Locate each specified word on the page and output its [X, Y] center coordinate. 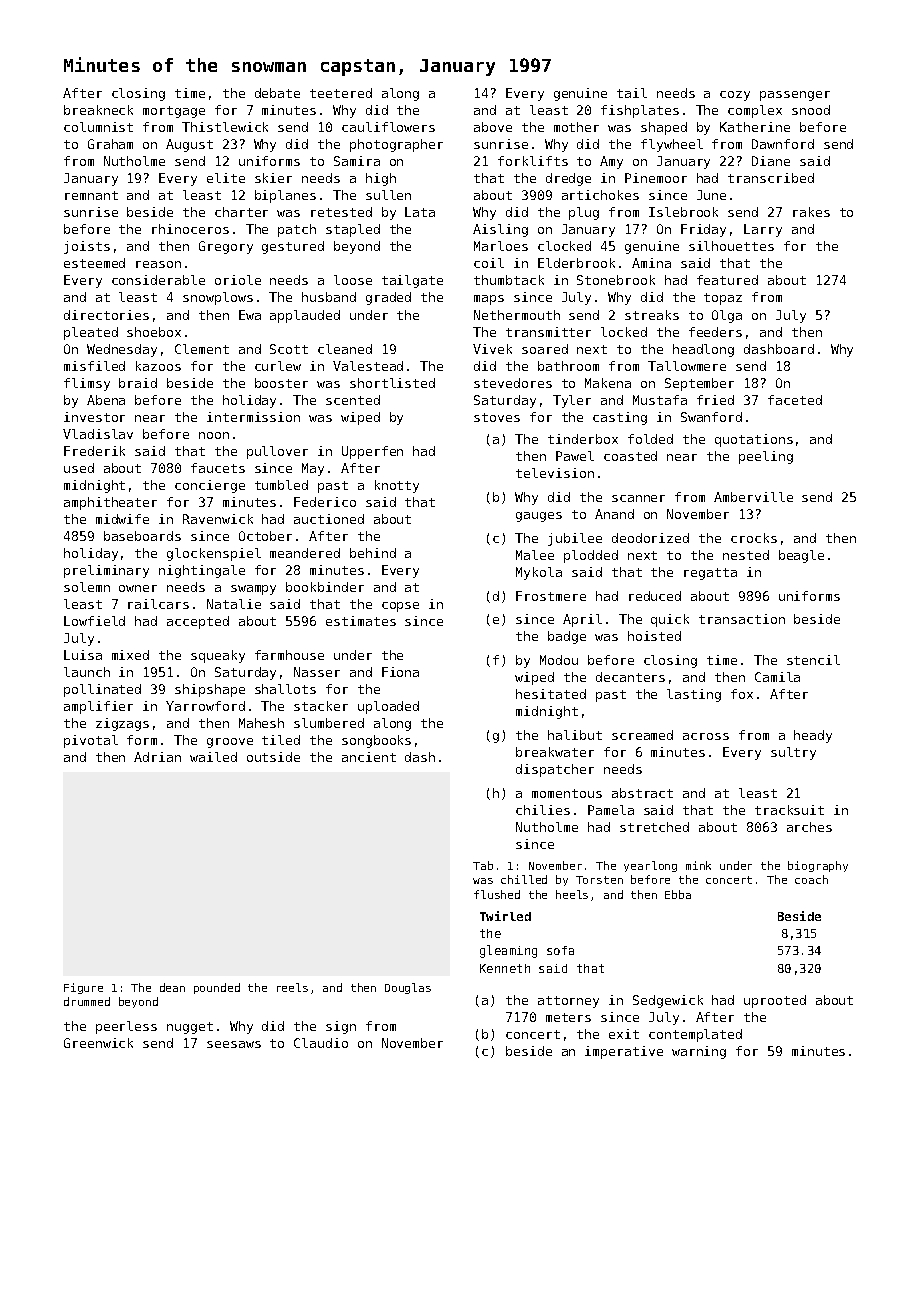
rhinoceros [190, 229]
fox [742, 694]
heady [813, 736]
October [265, 536]
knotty [397, 486]
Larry [763, 230]
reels [292, 987]
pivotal [91, 741]
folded [650, 439]
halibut [575, 735]
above [493, 127]
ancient [369, 757]
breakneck [98, 110]
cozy [735, 96]
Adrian [157, 757]
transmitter [548, 332]
